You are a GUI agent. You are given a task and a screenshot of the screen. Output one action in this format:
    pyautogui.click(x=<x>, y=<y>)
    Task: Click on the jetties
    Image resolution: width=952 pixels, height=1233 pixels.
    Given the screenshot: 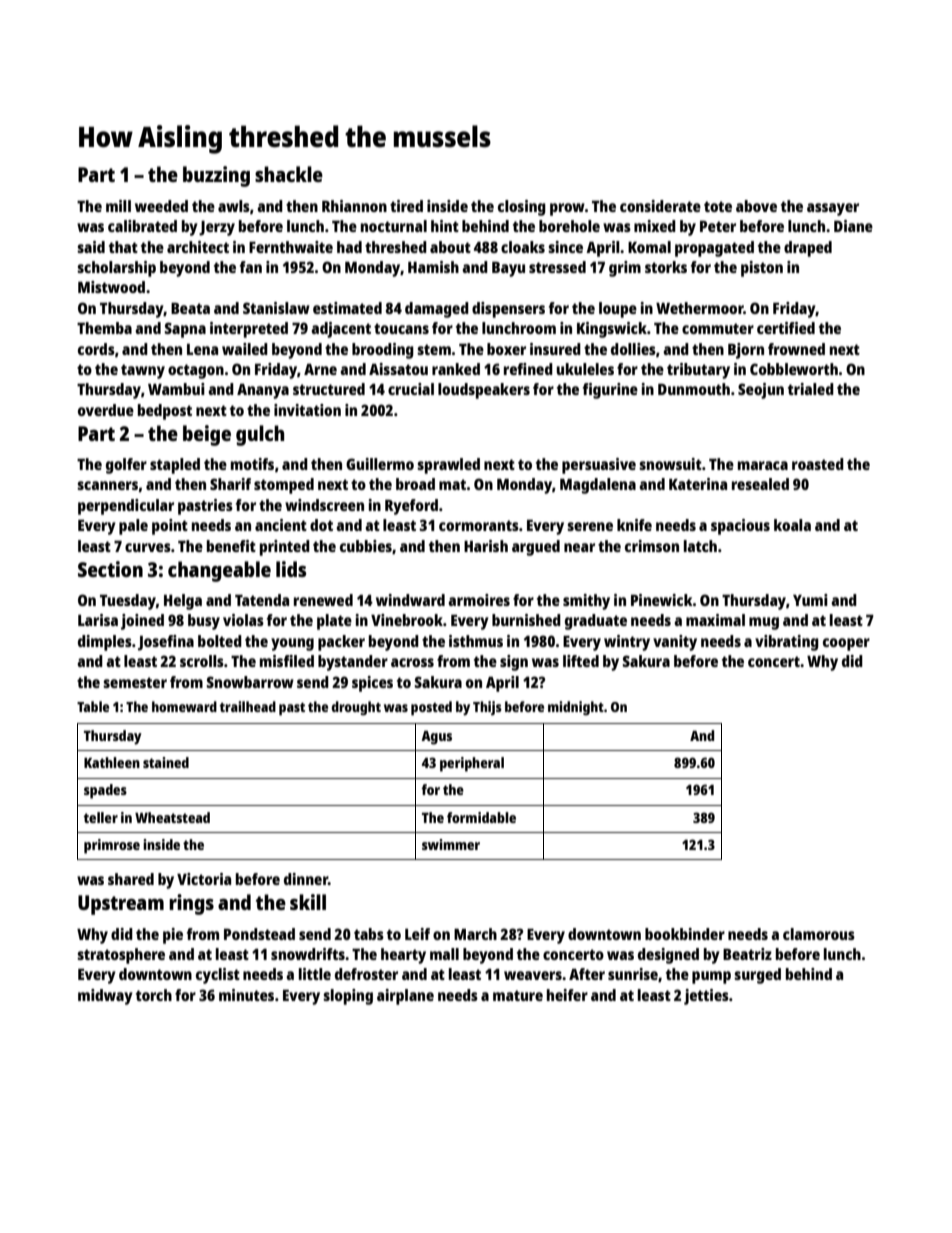 What is the action you would take?
    pyautogui.click(x=706, y=997)
